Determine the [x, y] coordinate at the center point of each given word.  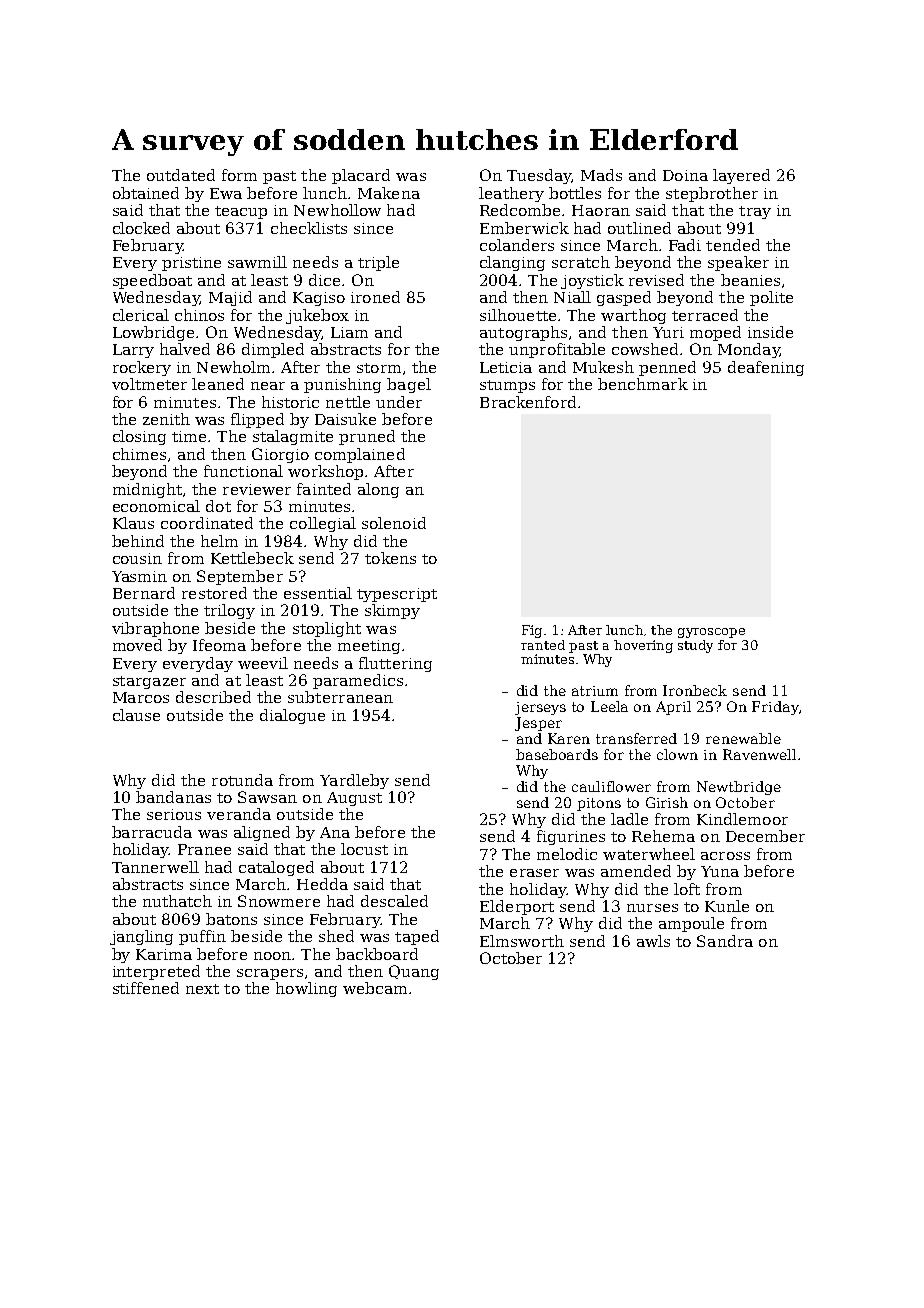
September [240, 577]
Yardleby [354, 781]
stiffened [146, 988]
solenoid [394, 523]
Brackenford [528, 402]
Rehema [663, 836]
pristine [191, 264]
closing [139, 437]
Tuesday [539, 176]
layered [741, 176]
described [213, 697]
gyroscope [711, 633]
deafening [766, 368]
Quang [414, 972]
